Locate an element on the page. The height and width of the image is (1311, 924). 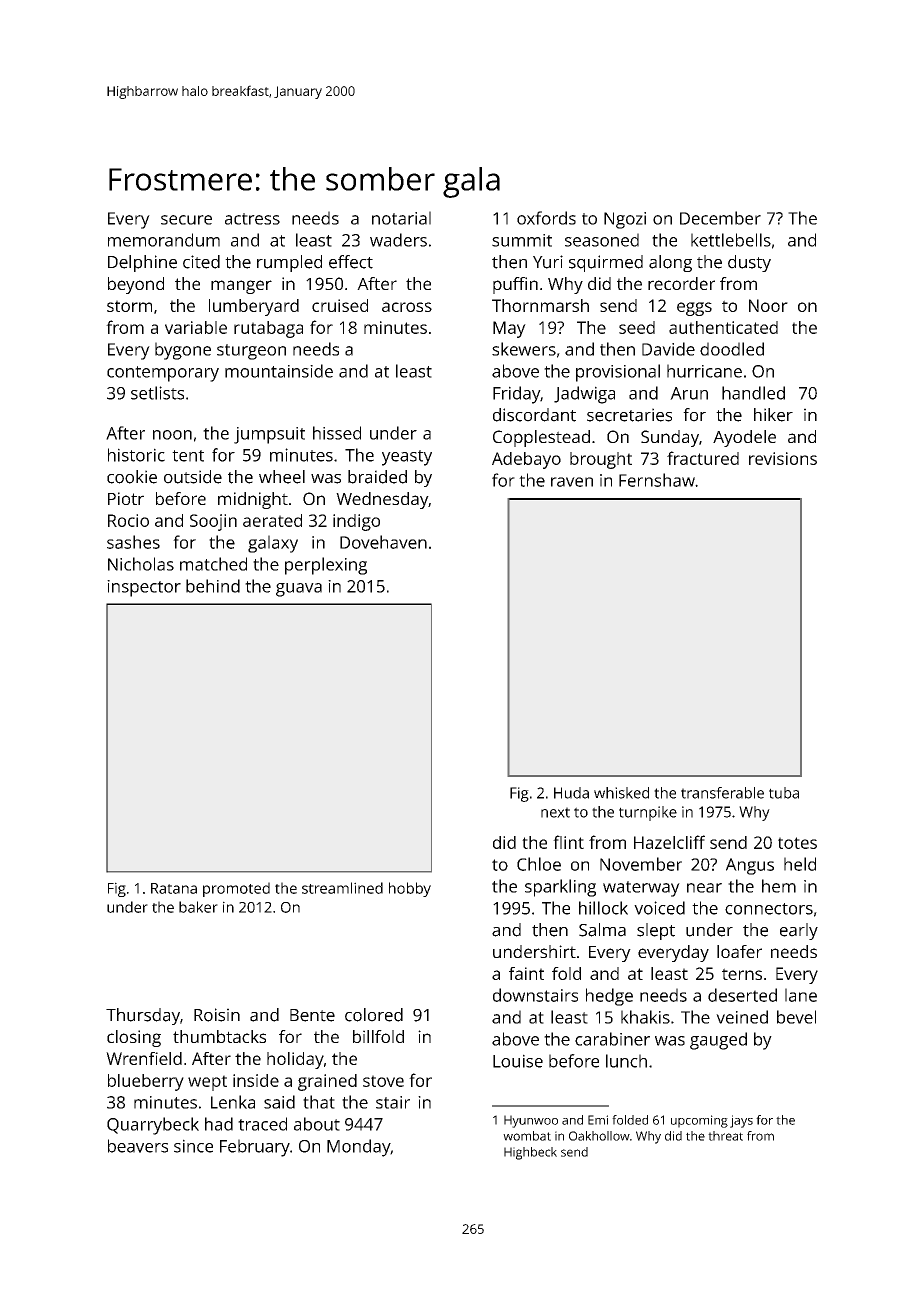
oxfords is located at coordinates (546, 218).
